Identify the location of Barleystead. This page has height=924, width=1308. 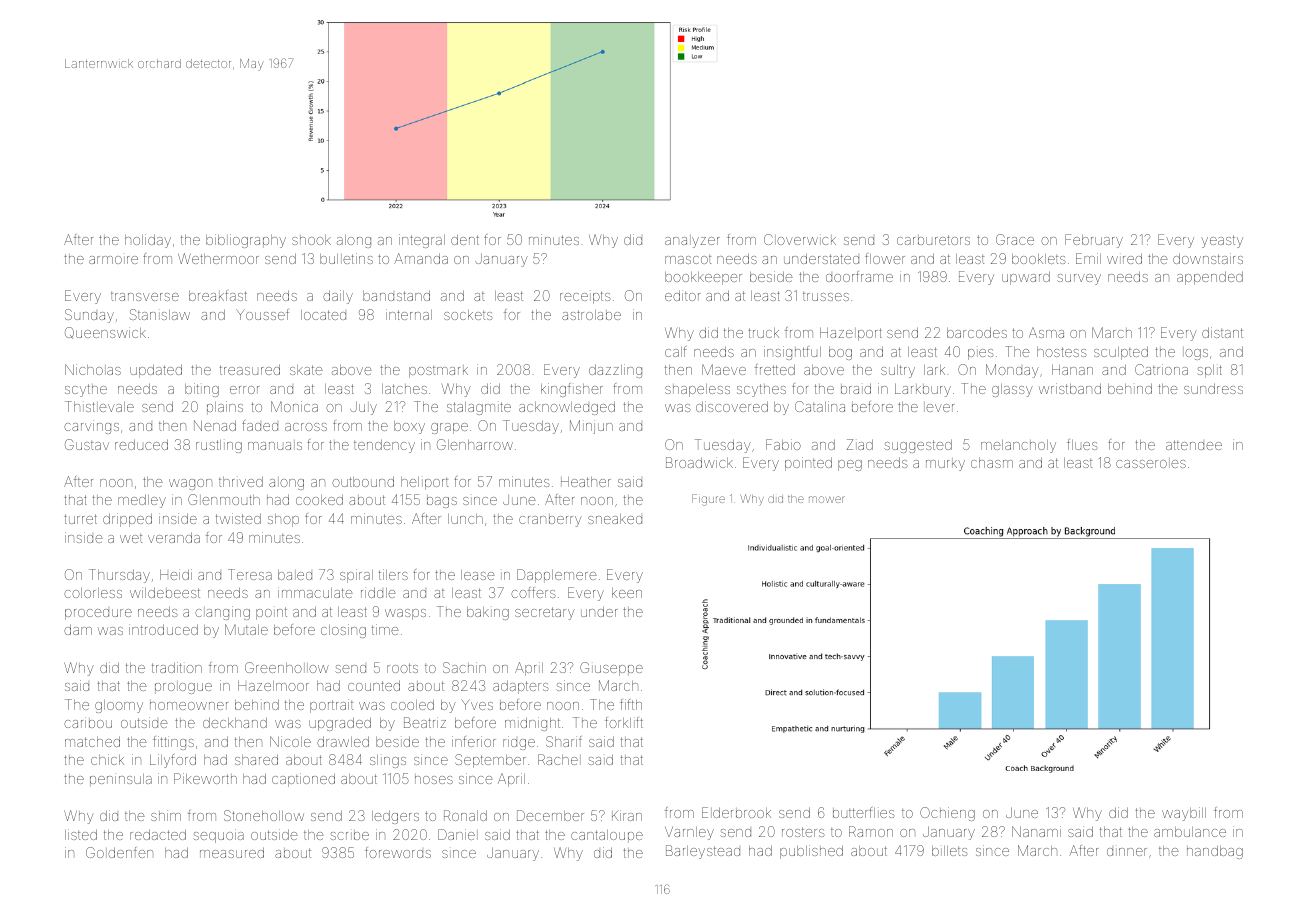
(703, 852).
